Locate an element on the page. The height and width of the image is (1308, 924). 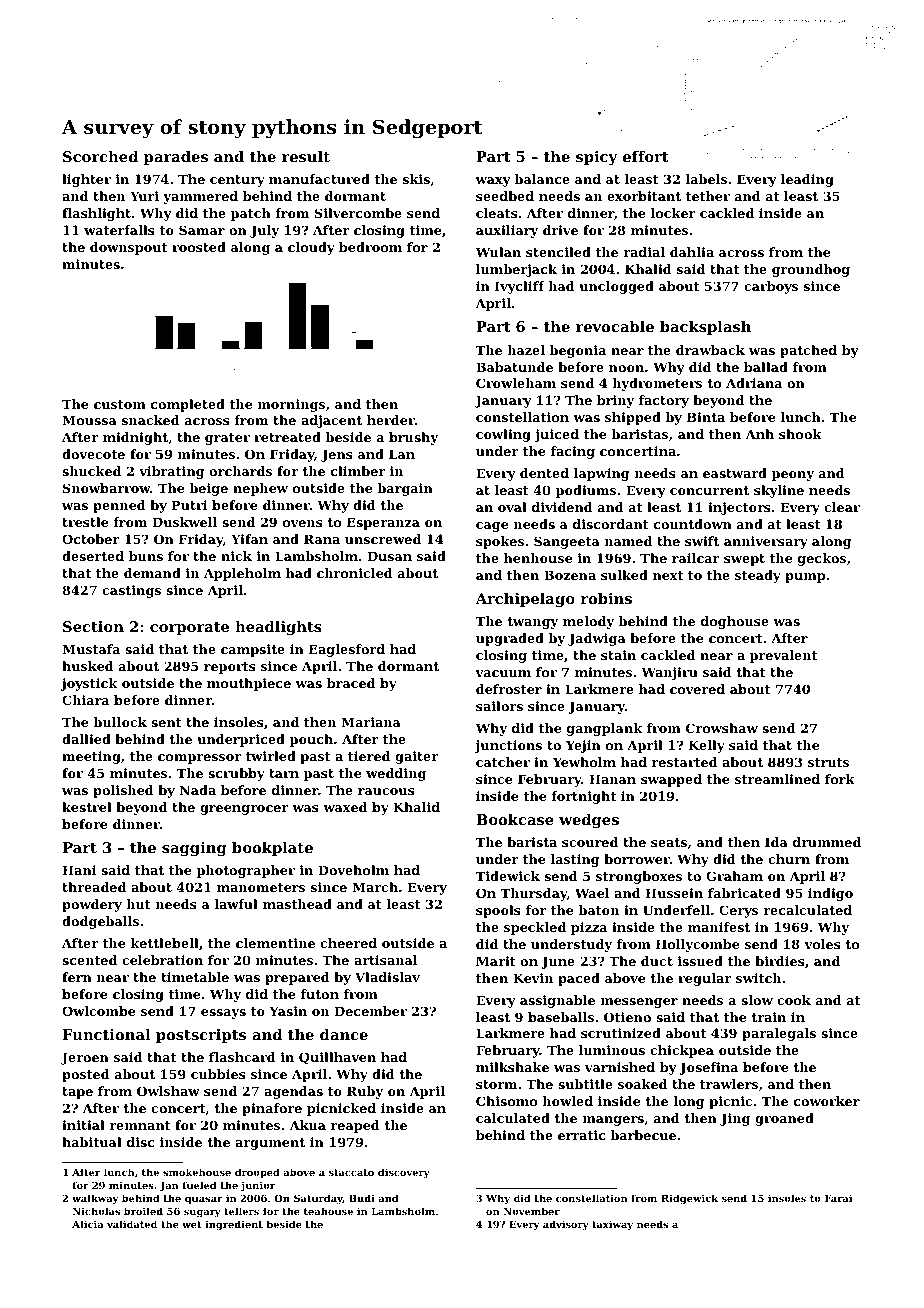
walkway is located at coordinates (95, 1199).
